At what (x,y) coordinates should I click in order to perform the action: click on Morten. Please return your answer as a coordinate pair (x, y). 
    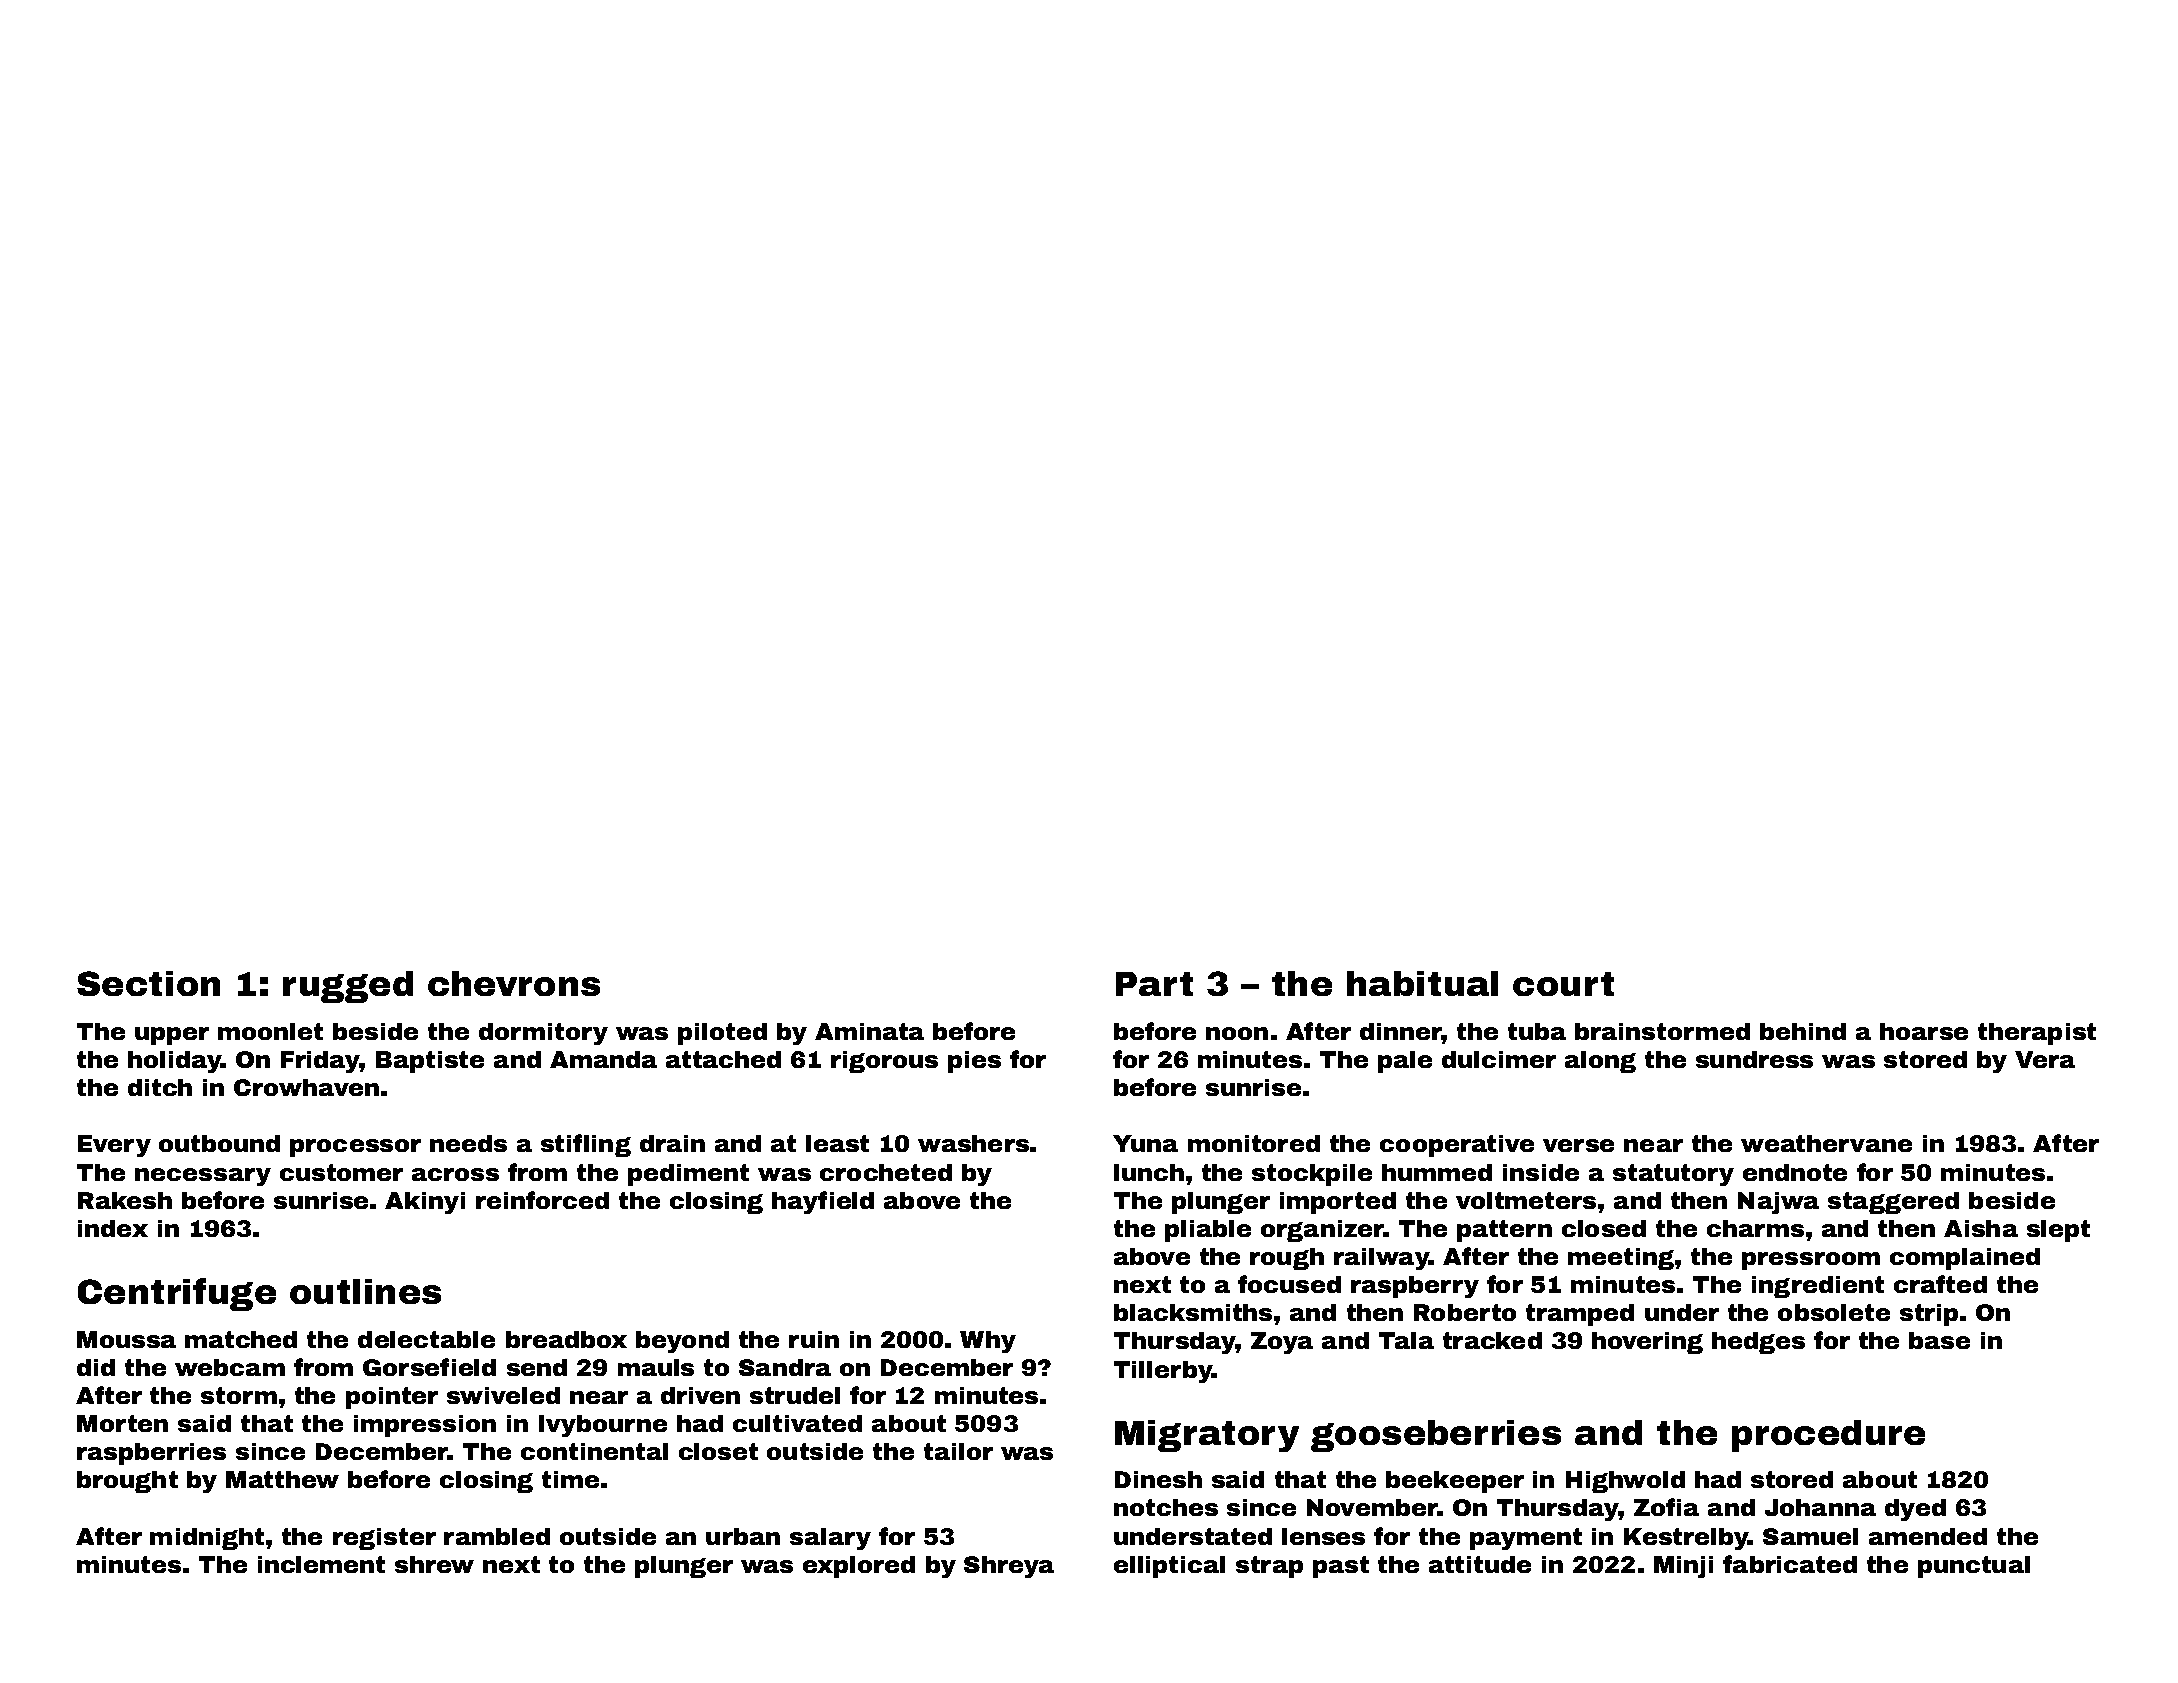
    Looking at the image, I should click on (122, 1423).
